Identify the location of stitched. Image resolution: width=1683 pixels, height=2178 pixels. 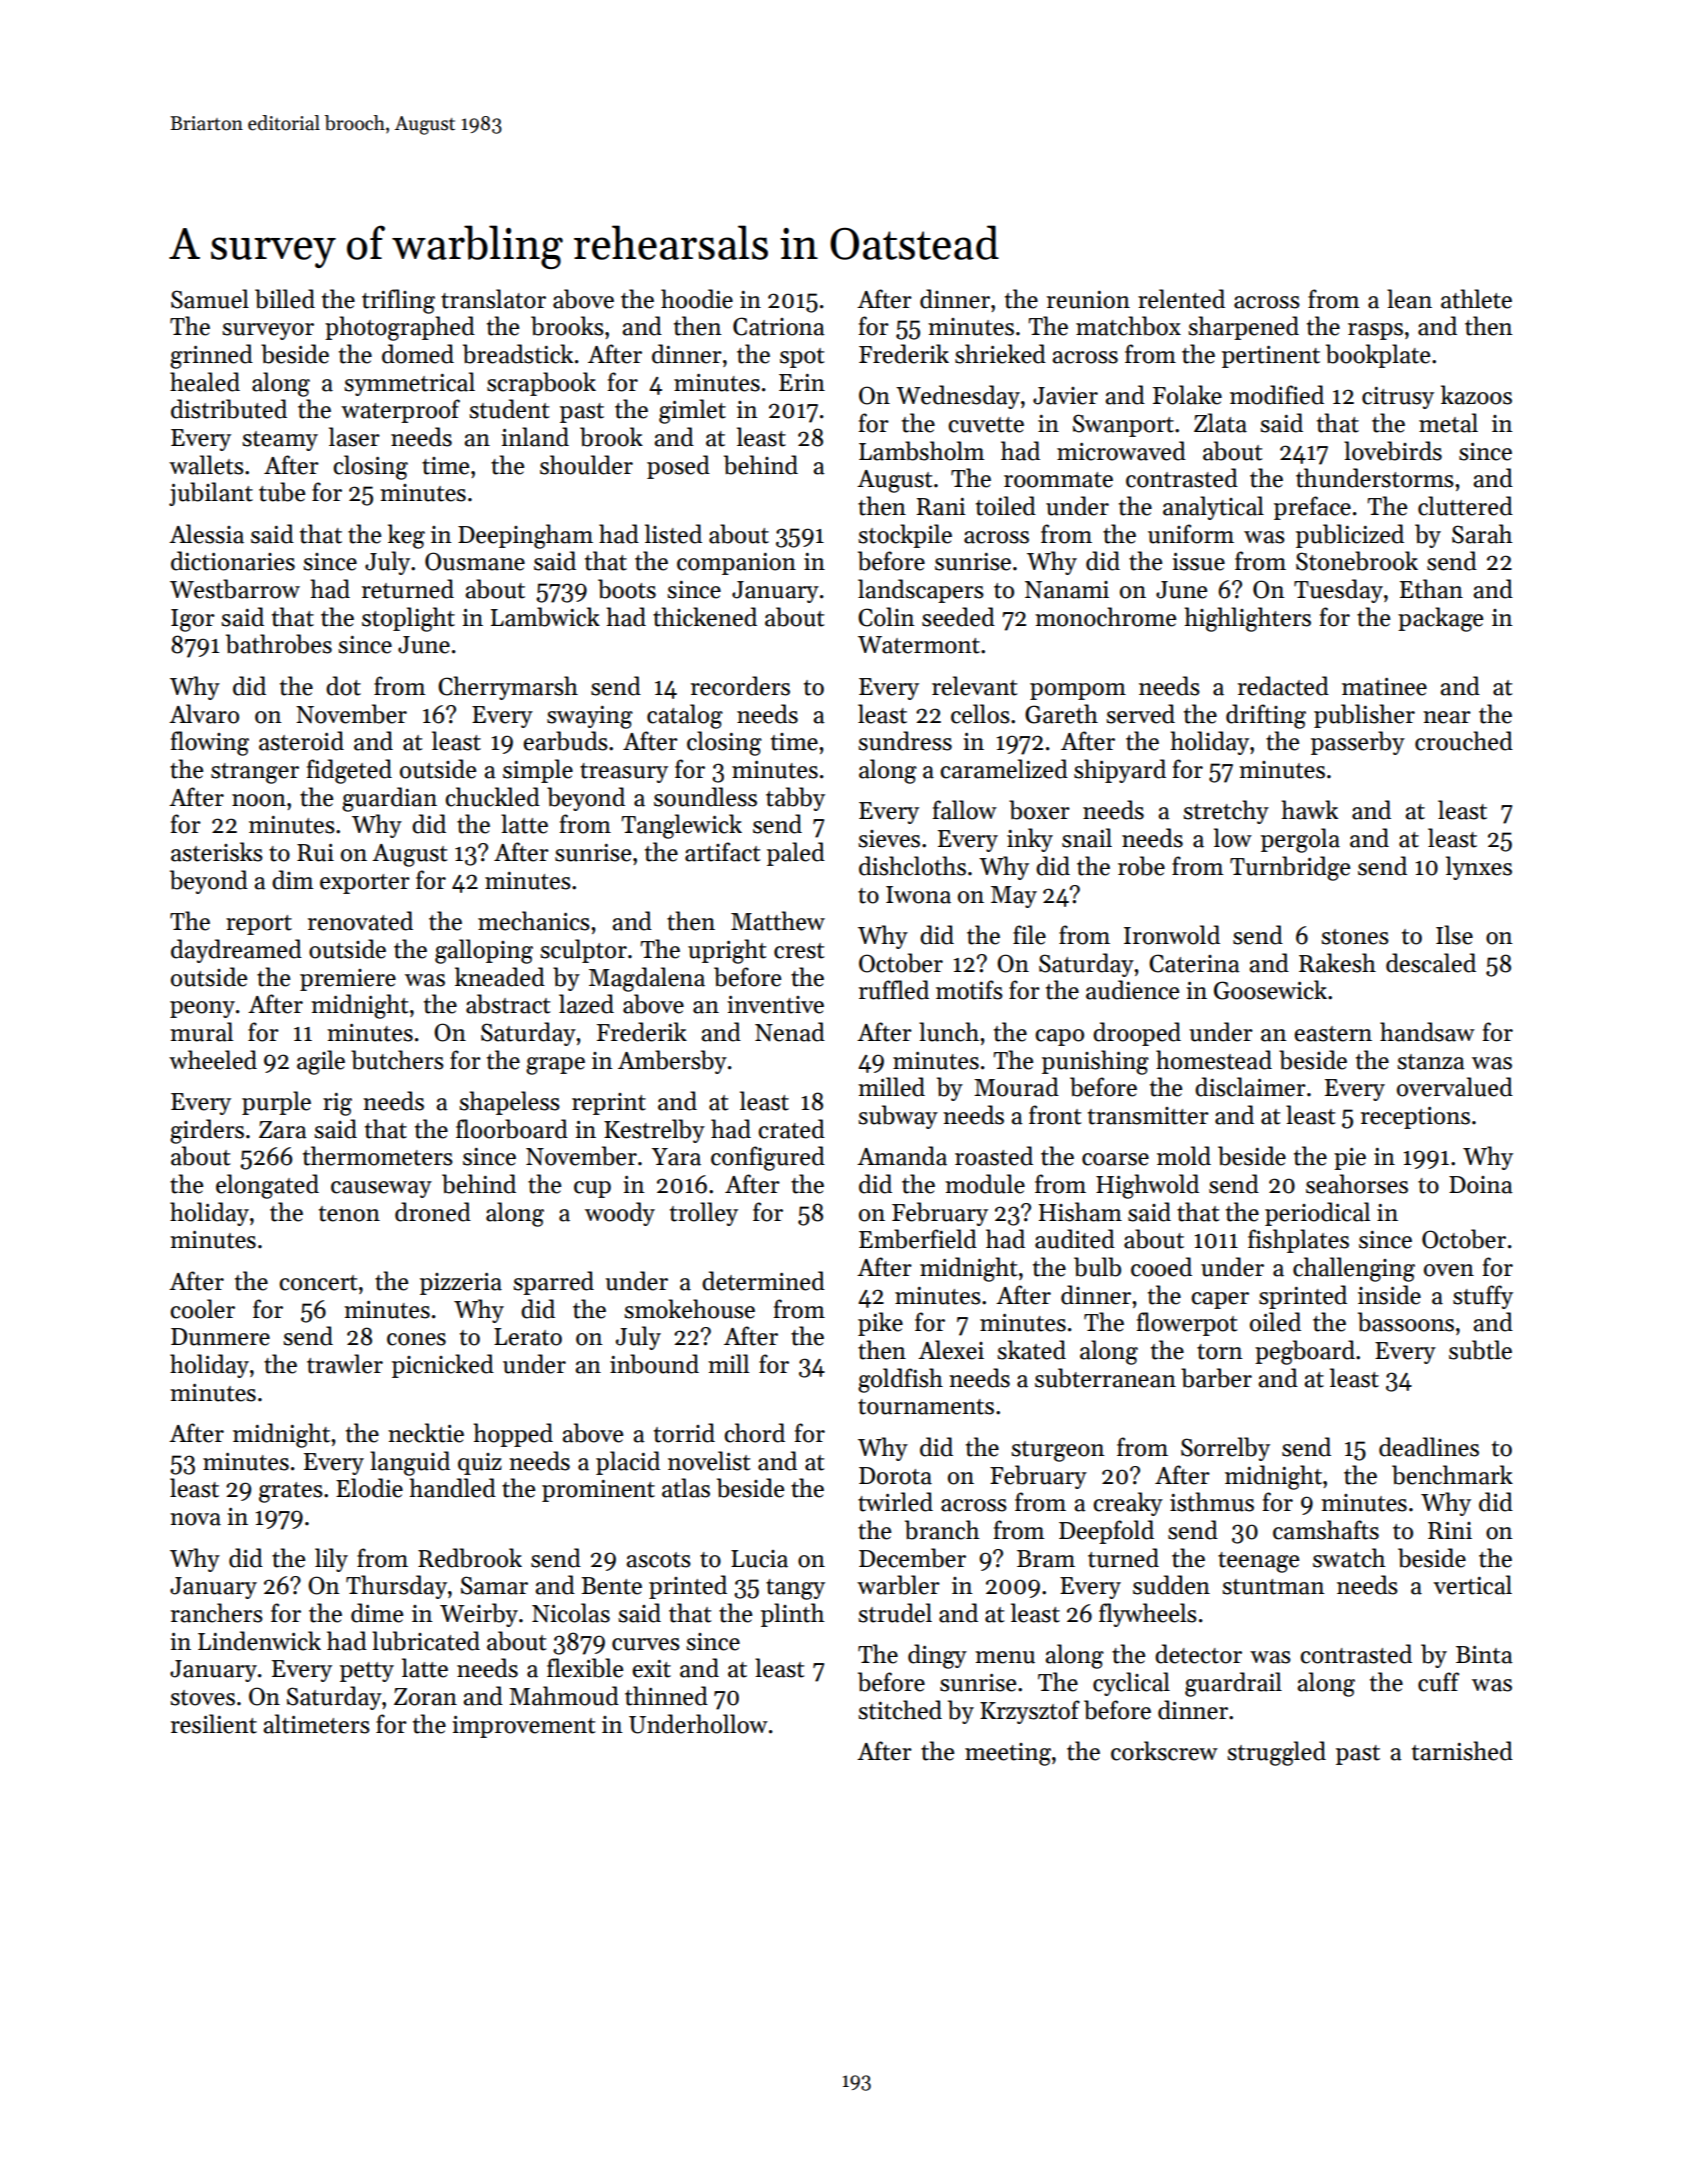
(900, 1710).
